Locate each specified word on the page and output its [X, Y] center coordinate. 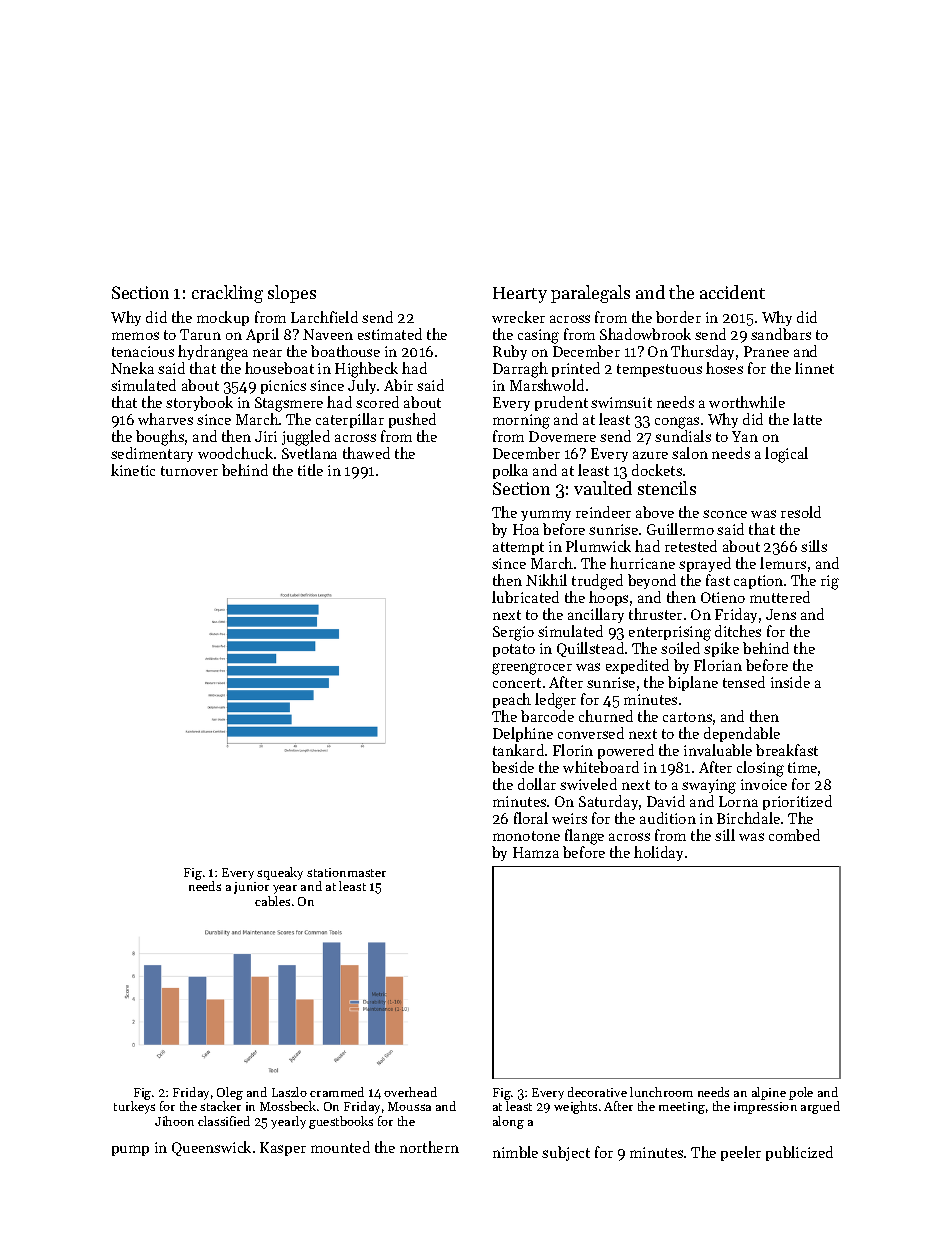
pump [130, 1150]
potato [514, 650]
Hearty [520, 295]
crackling [227, 294]
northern [429, 1147]
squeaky [280, 873]
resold [801, 512]
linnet [814, 368]
